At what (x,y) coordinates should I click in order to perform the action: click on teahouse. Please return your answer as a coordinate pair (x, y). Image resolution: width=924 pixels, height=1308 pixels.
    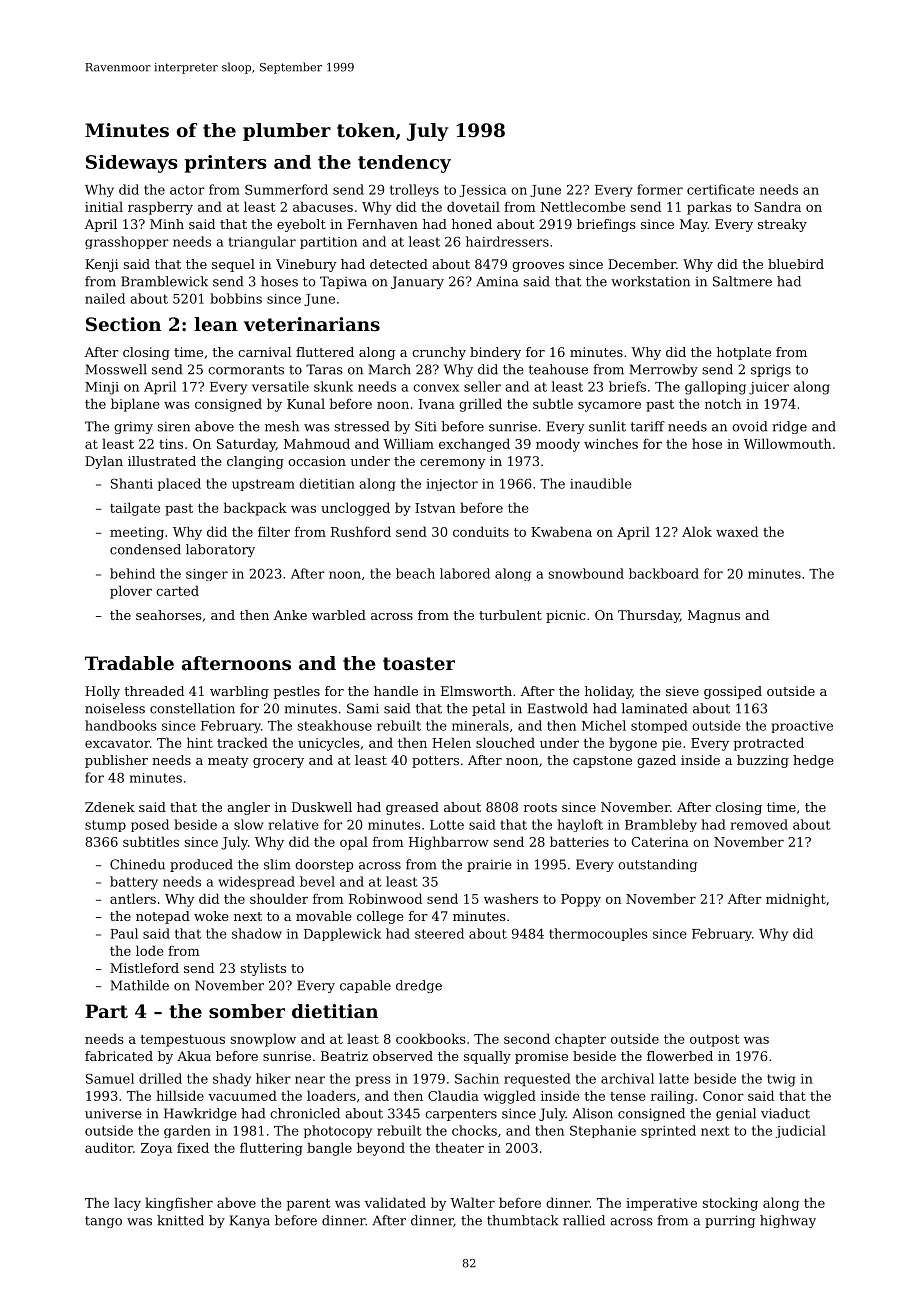
    Looking at the image, I should click on (558, 369).
